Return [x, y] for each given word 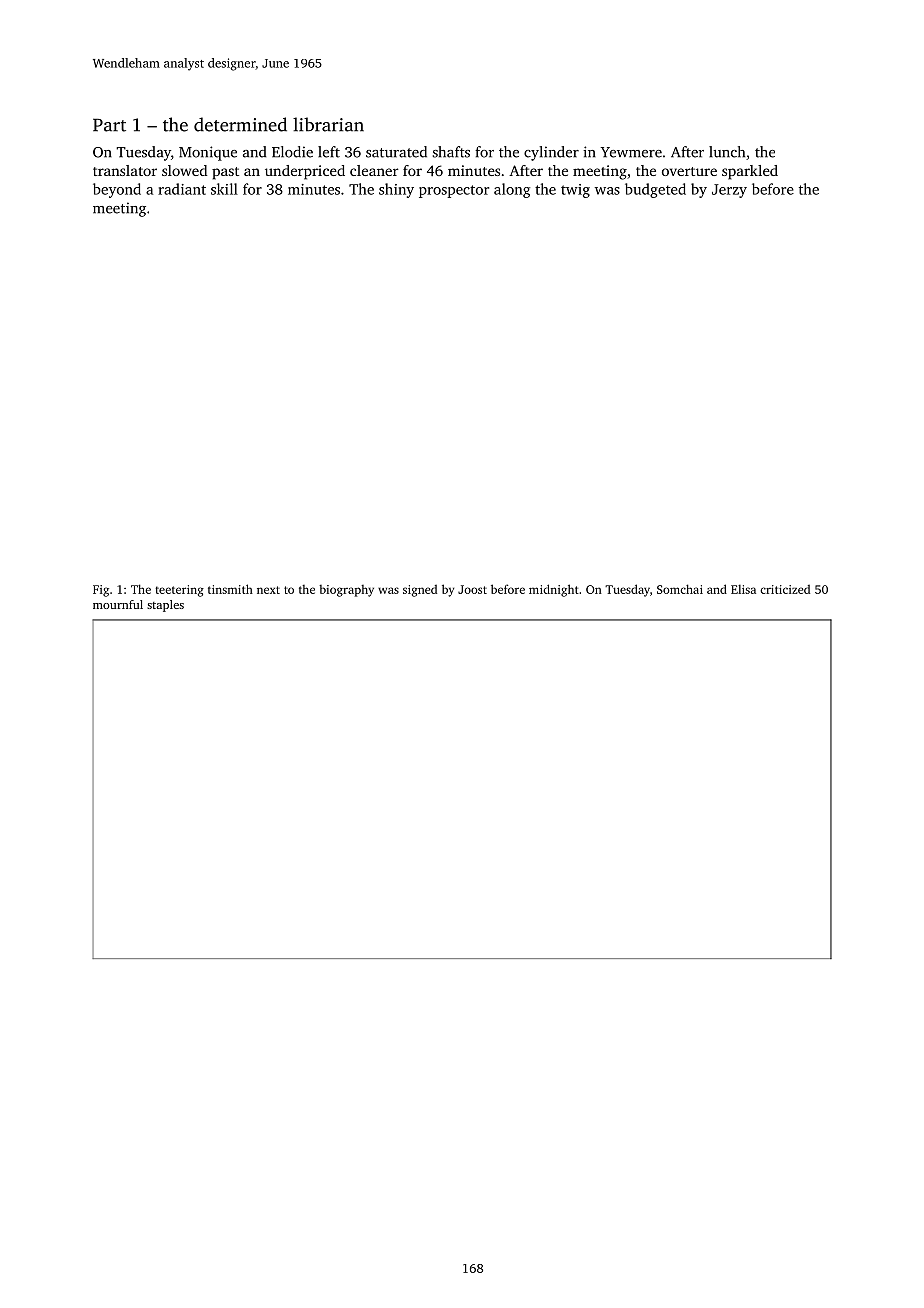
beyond [117, 190]
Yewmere [631, 152]
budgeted [655, 190]
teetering [179, 591]
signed [420, 591]
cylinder [551, 153]
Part [109, 125]
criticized [785, 589]
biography [346, 591]
